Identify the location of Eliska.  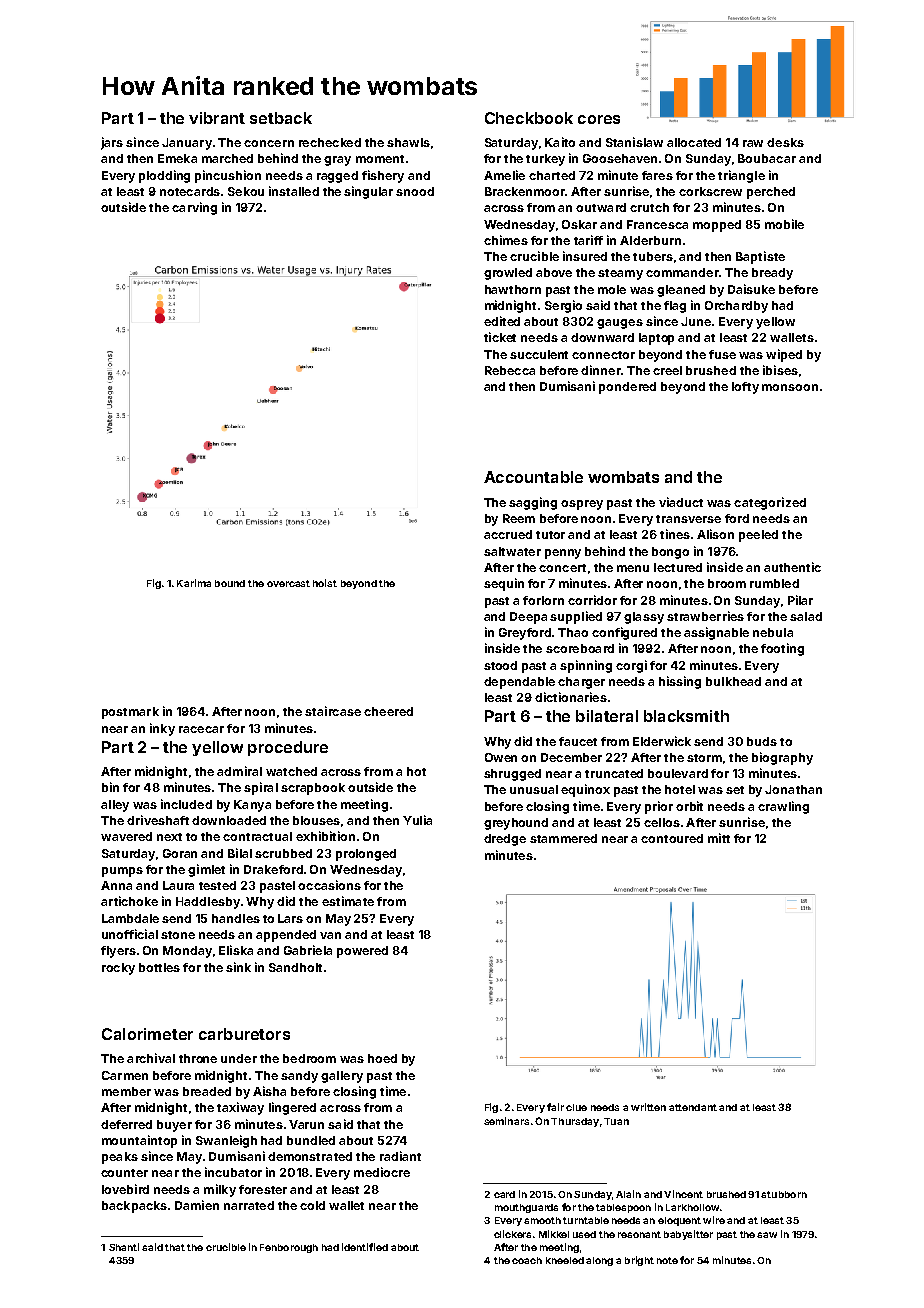
(236, 950).
